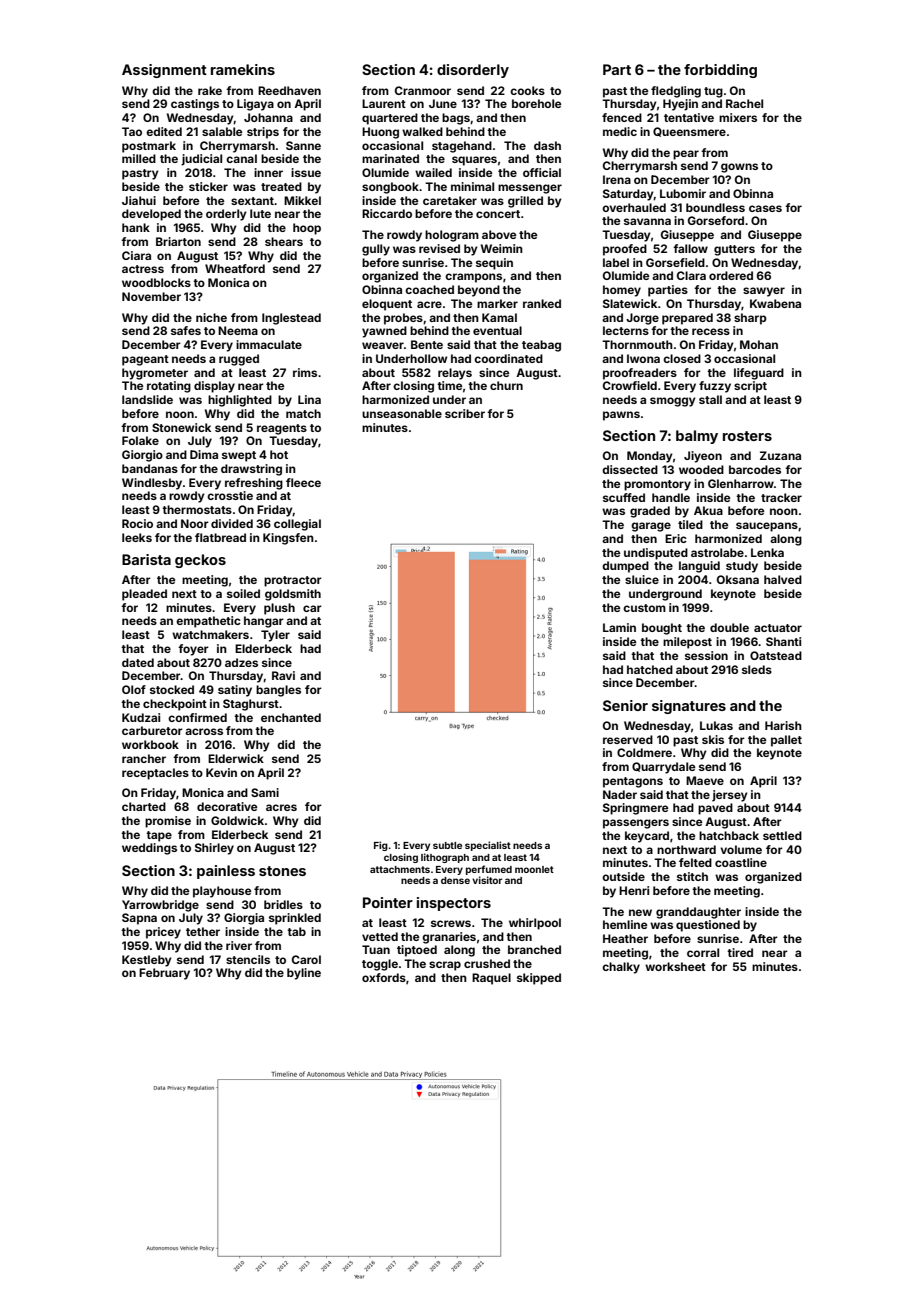 The width and height of the page is (924, 1308). What do you see at coordinates (716, 220) in the page?
I see `Gorseford` at bounding box center [716, 220].
